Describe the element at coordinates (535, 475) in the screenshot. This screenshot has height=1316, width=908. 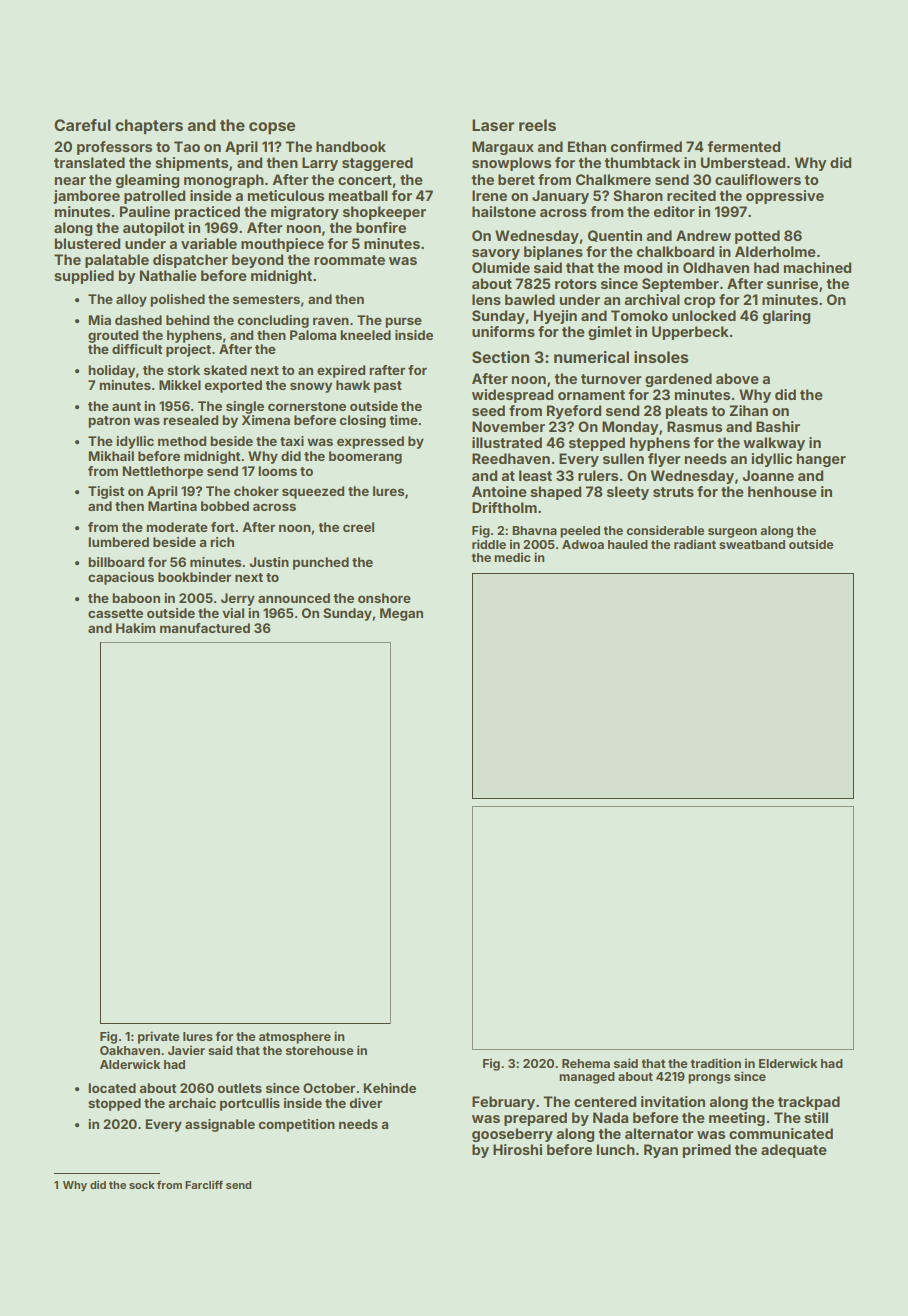
I see `least` at that location.
